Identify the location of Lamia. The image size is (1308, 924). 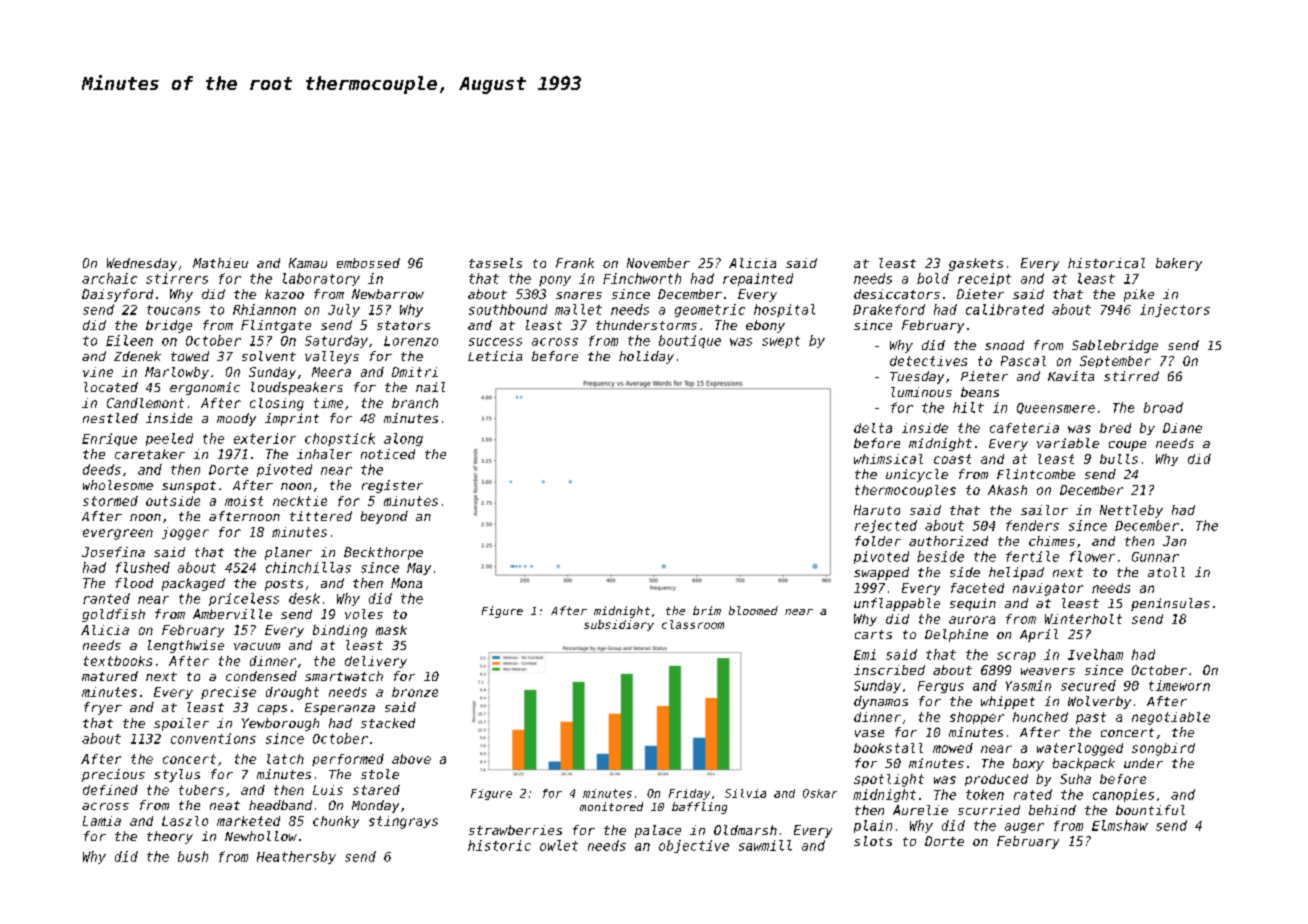
(102, 821).
